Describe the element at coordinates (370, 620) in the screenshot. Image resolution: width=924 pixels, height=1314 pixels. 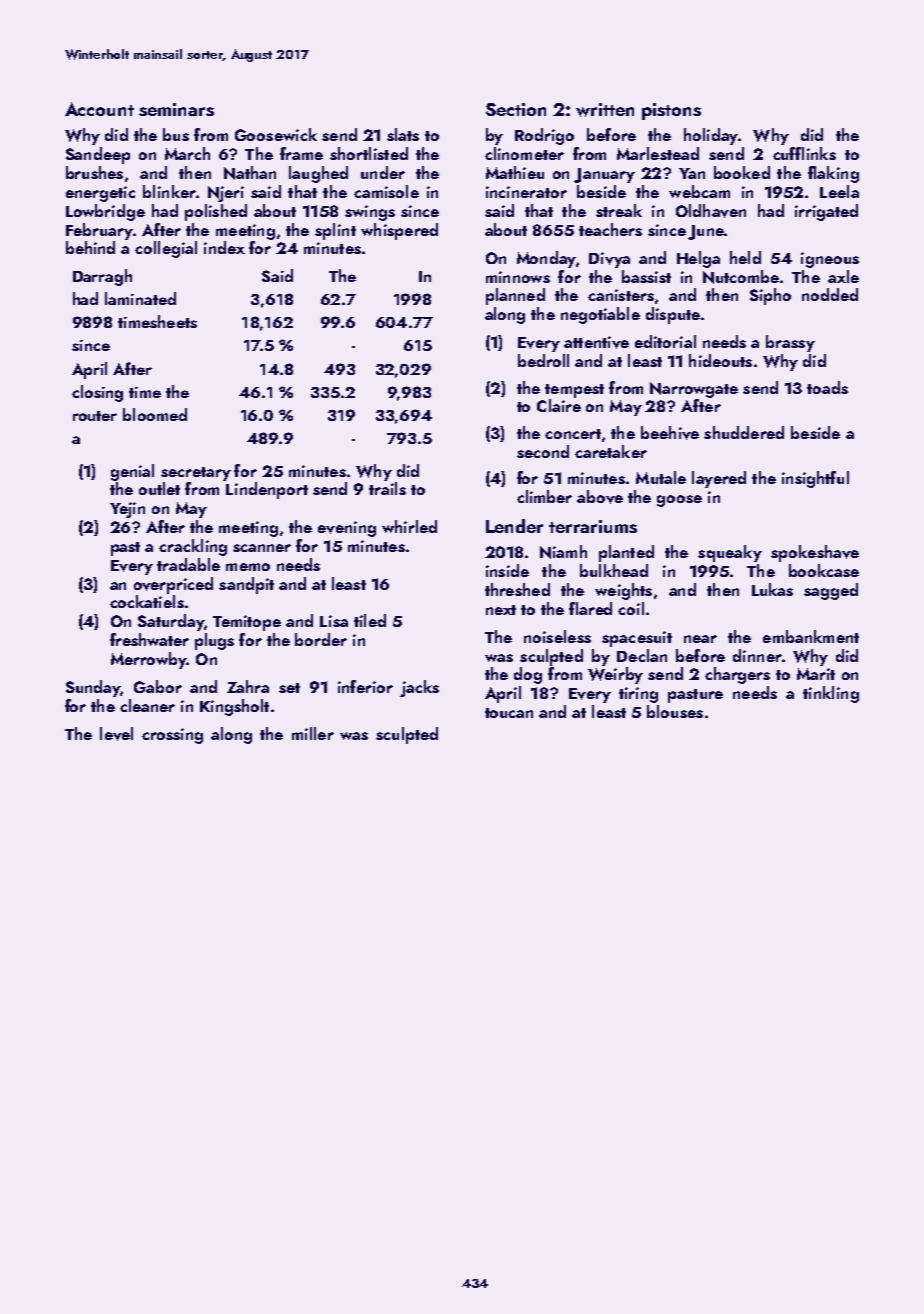
I see `tiled` at that location.
